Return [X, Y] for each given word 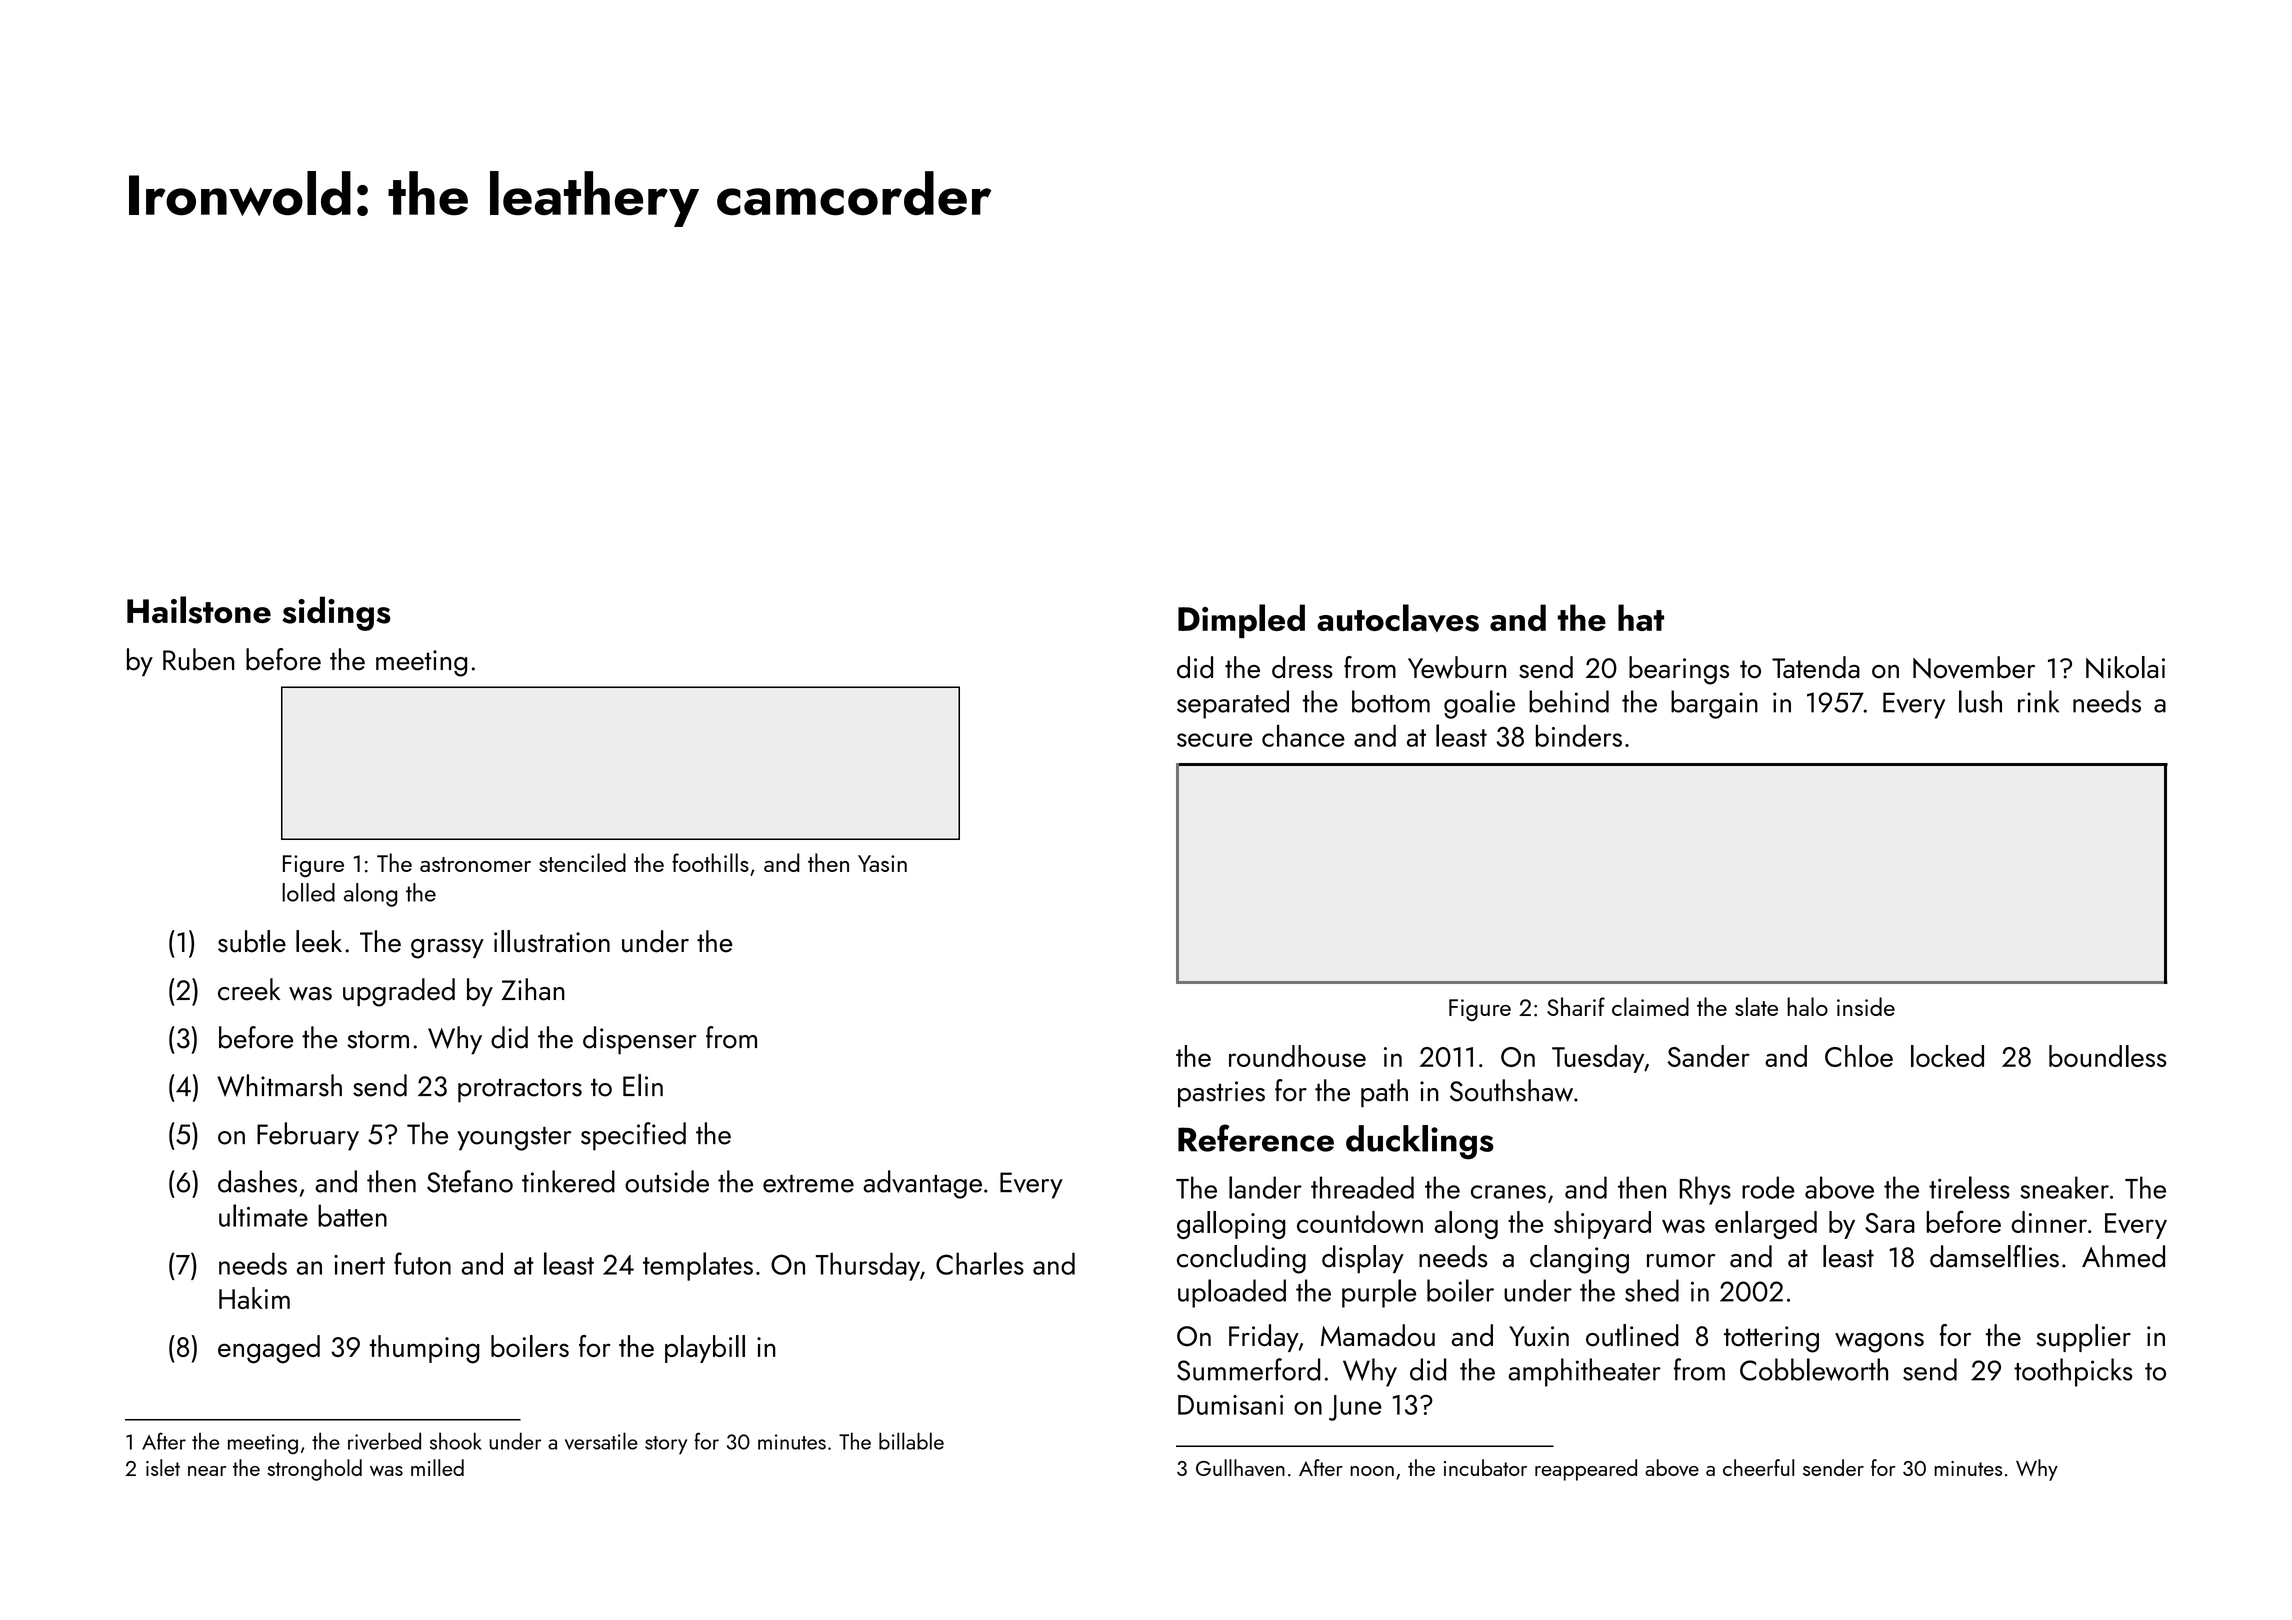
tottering [1771, 1339]
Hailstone [199, 610]
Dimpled [1241, 621]
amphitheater [1585, 1372]
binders [1579, 736]
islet [163, 1467]
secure [1214, 740]
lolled [308, 892]
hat [1641, 617]
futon [422, 1263]
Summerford [1248, 1369]
